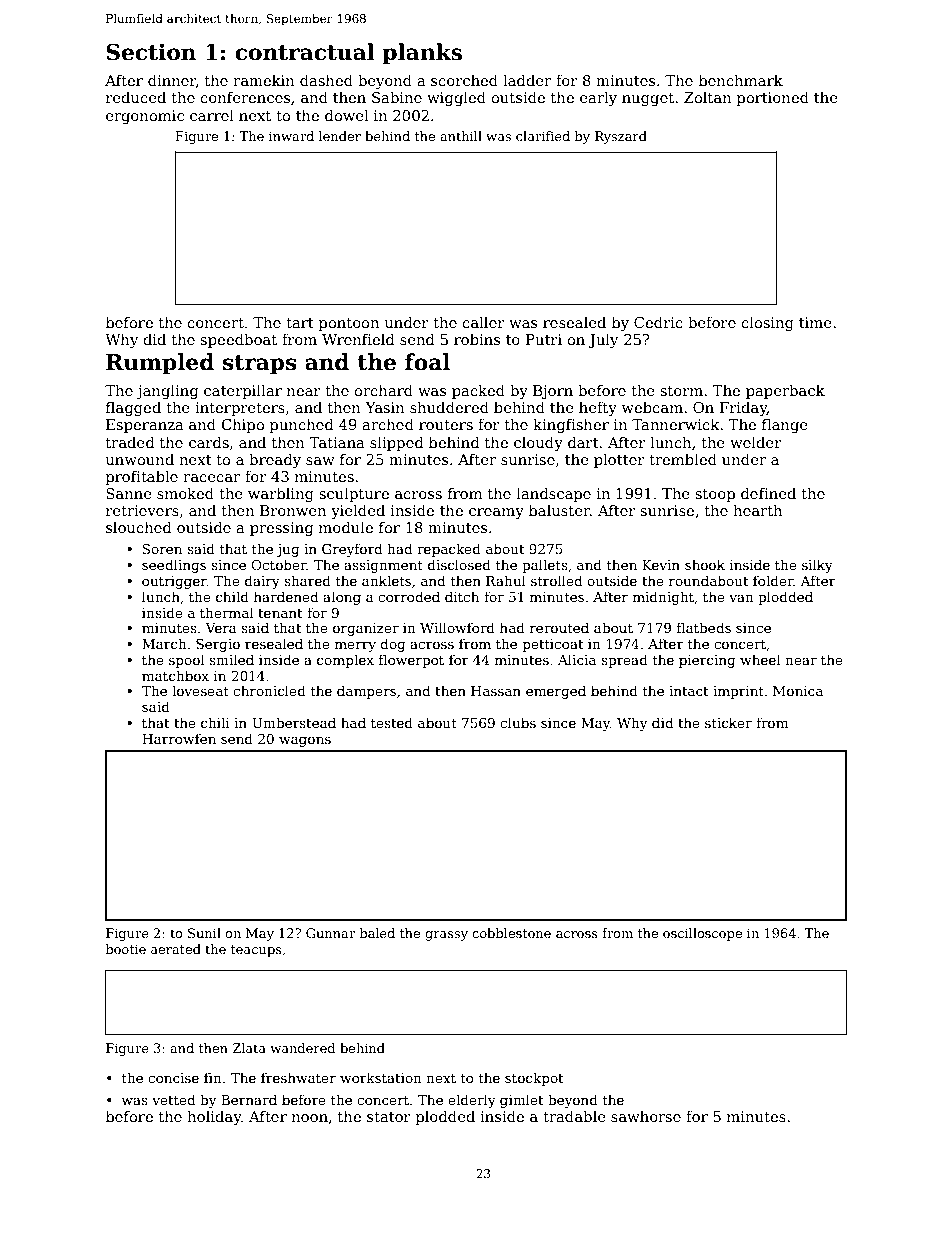  Describe the element at coordinates (389, 1117) in the image. I see `stator` at that location.
